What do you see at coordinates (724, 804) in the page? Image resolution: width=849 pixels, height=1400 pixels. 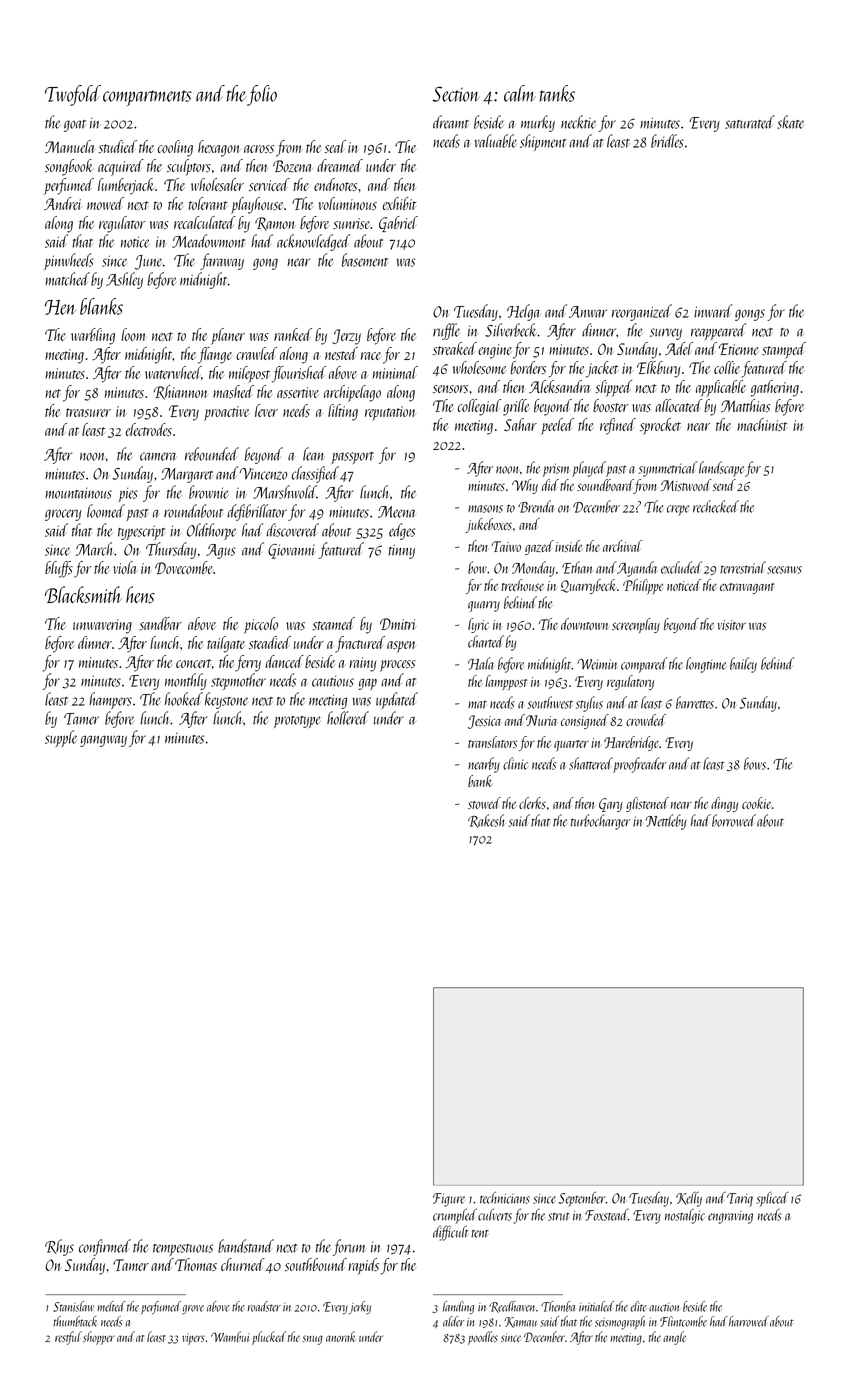 I see `dingy` at bounding box center [724, 804].
